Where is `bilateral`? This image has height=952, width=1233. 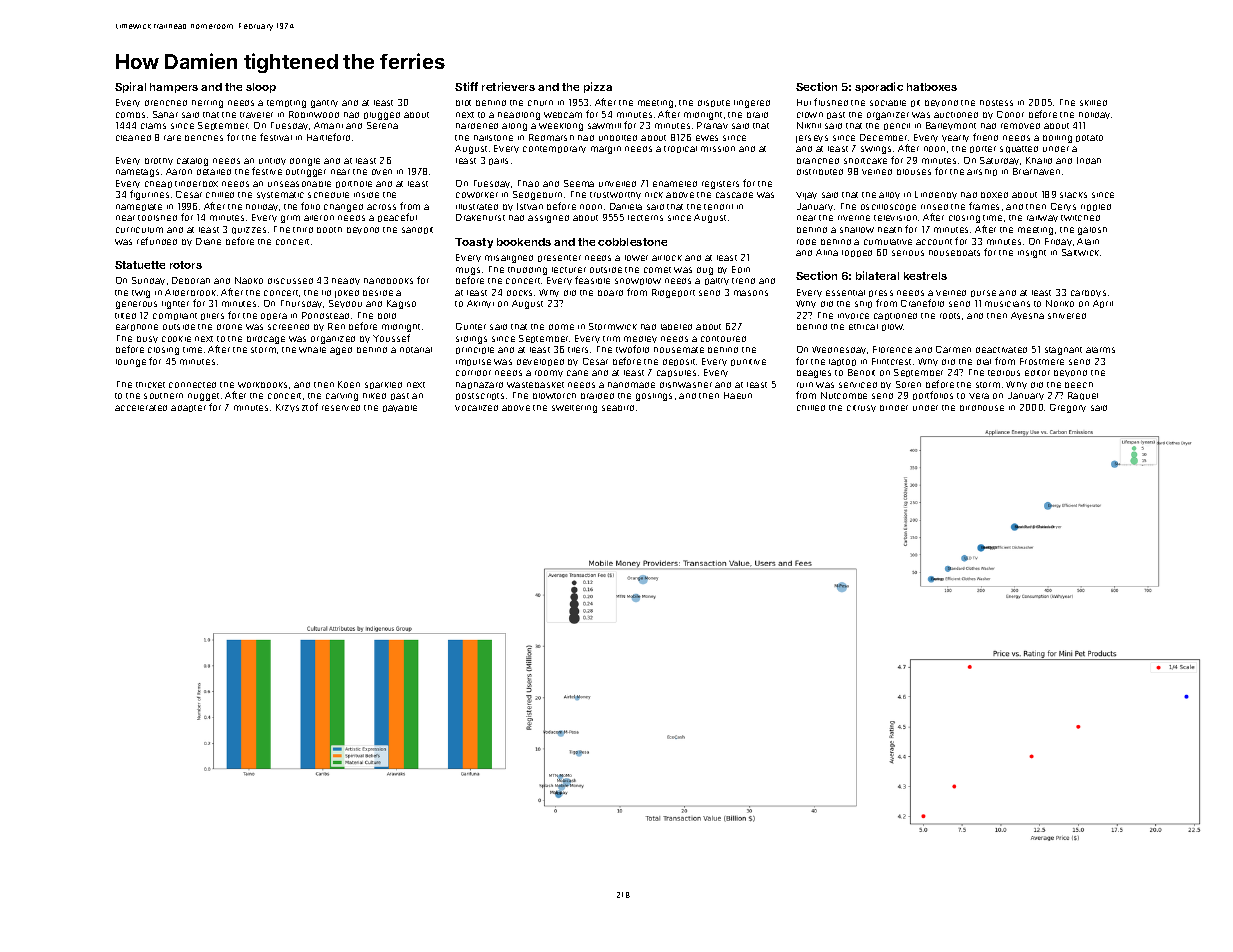 bilateral is located at coordinates (877, 275).
